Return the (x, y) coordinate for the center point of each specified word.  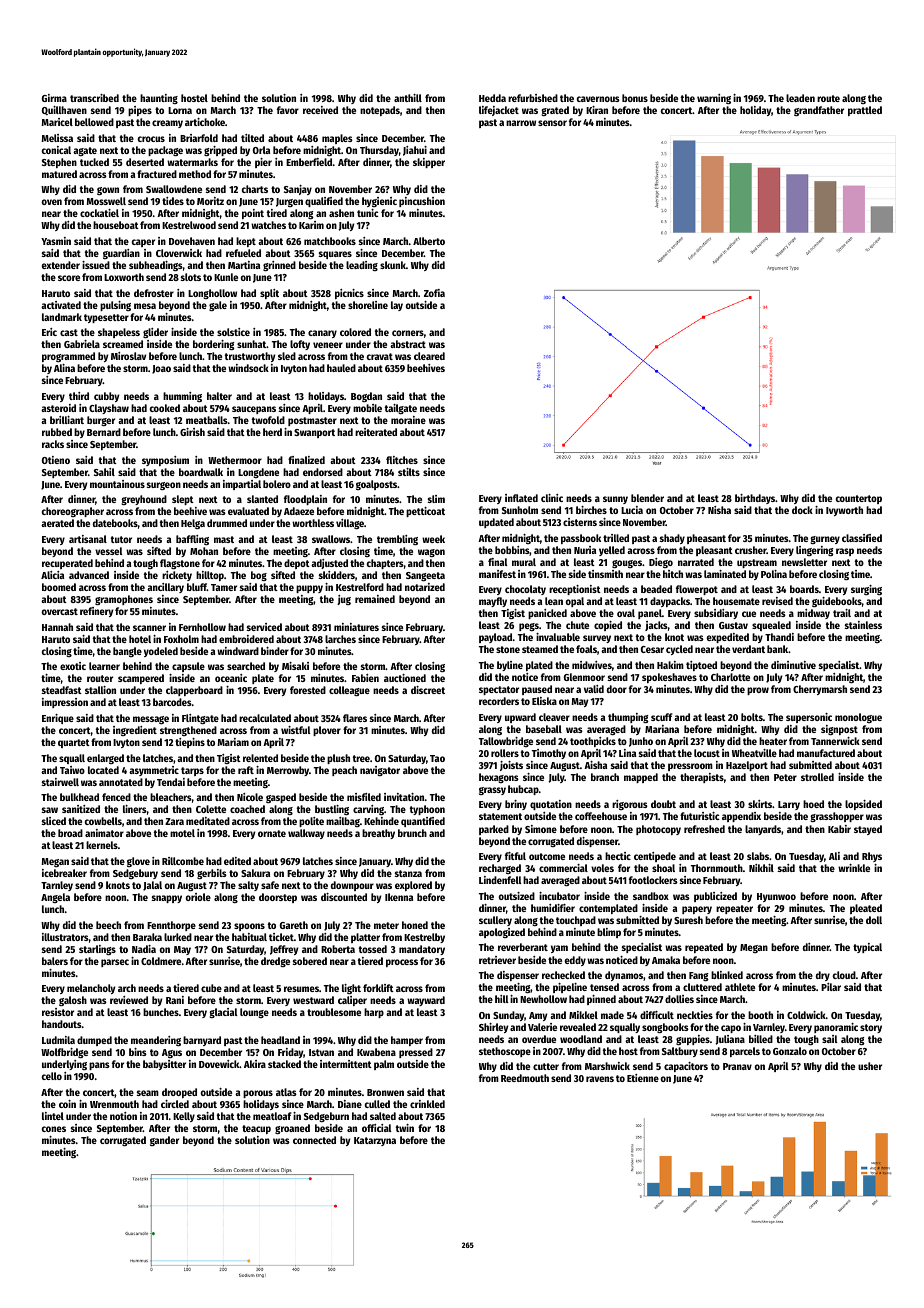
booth (760, 1015)
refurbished (533, 98)
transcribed (94, 98)
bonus (635, 98)
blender (647, 498)
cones (54, 1129)
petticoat (425, 512)
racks (53, 444)
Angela (55, 898)
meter (386, 925)
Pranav (737, 1066)
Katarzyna (375, 1141)
